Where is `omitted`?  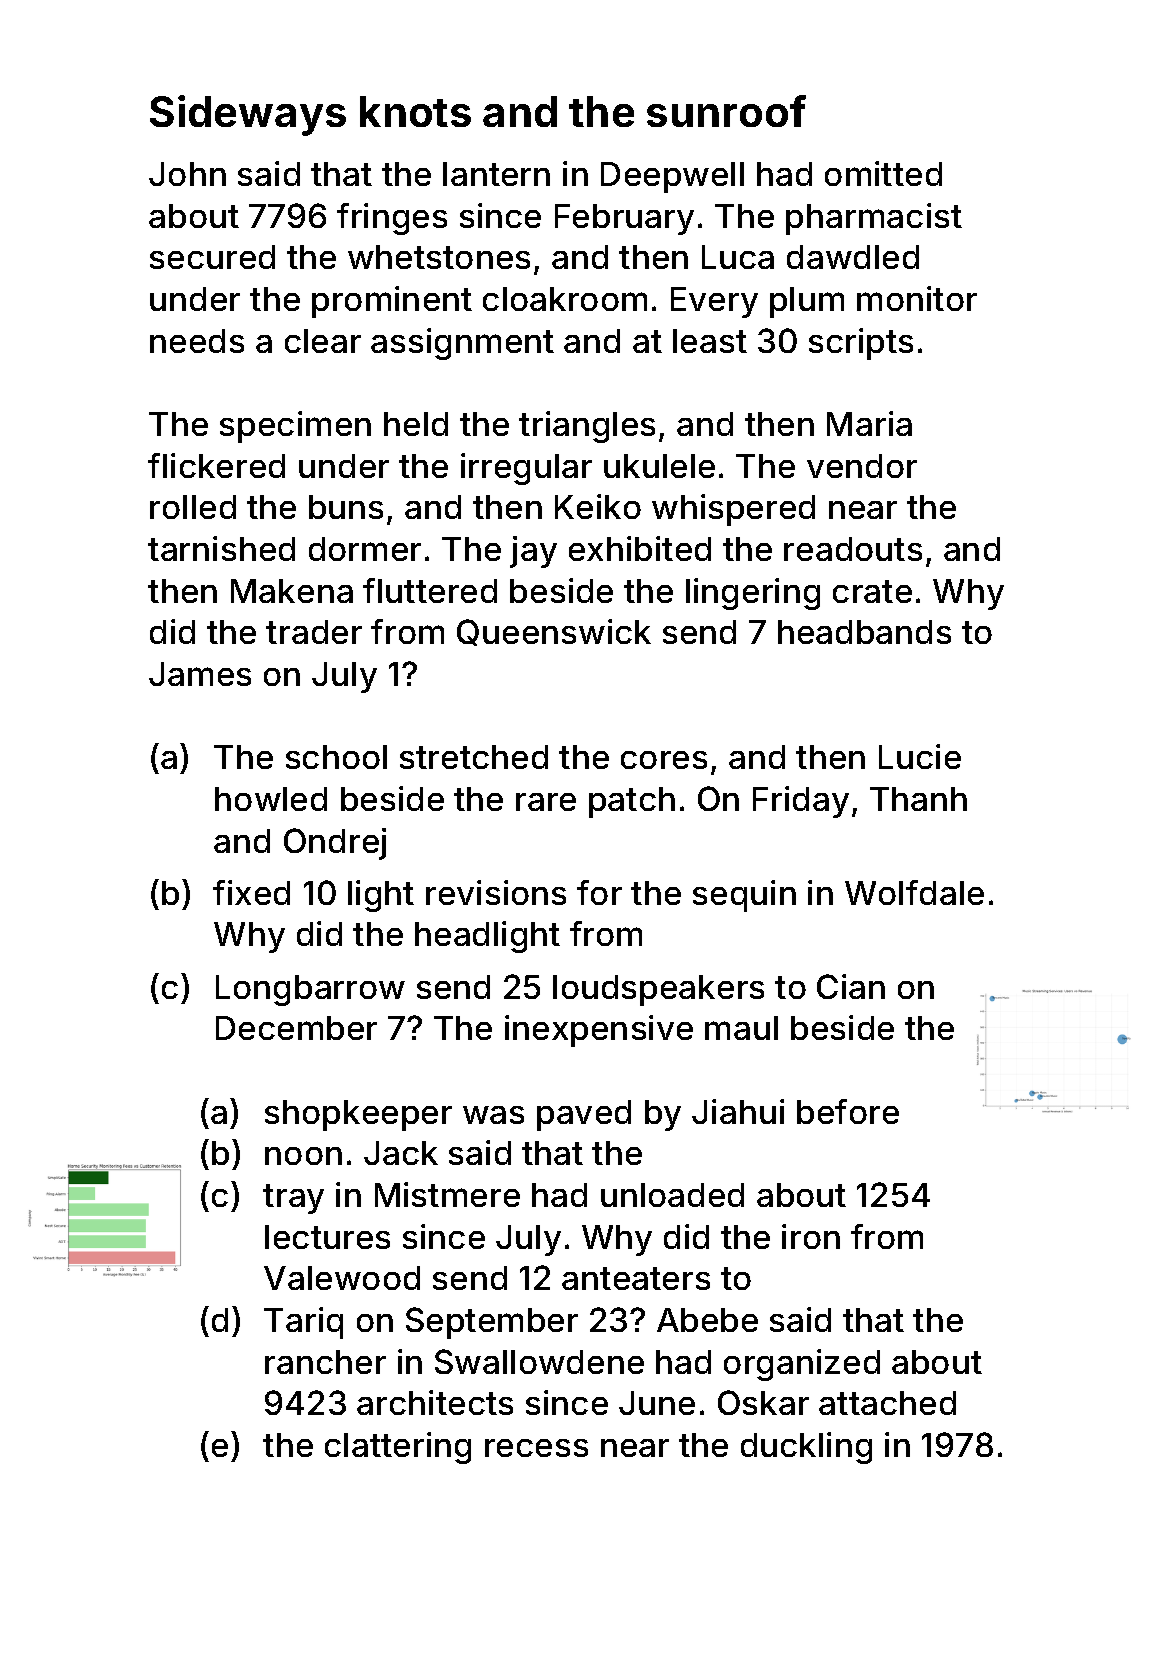
omitted is located at coordinates (883, 173).
